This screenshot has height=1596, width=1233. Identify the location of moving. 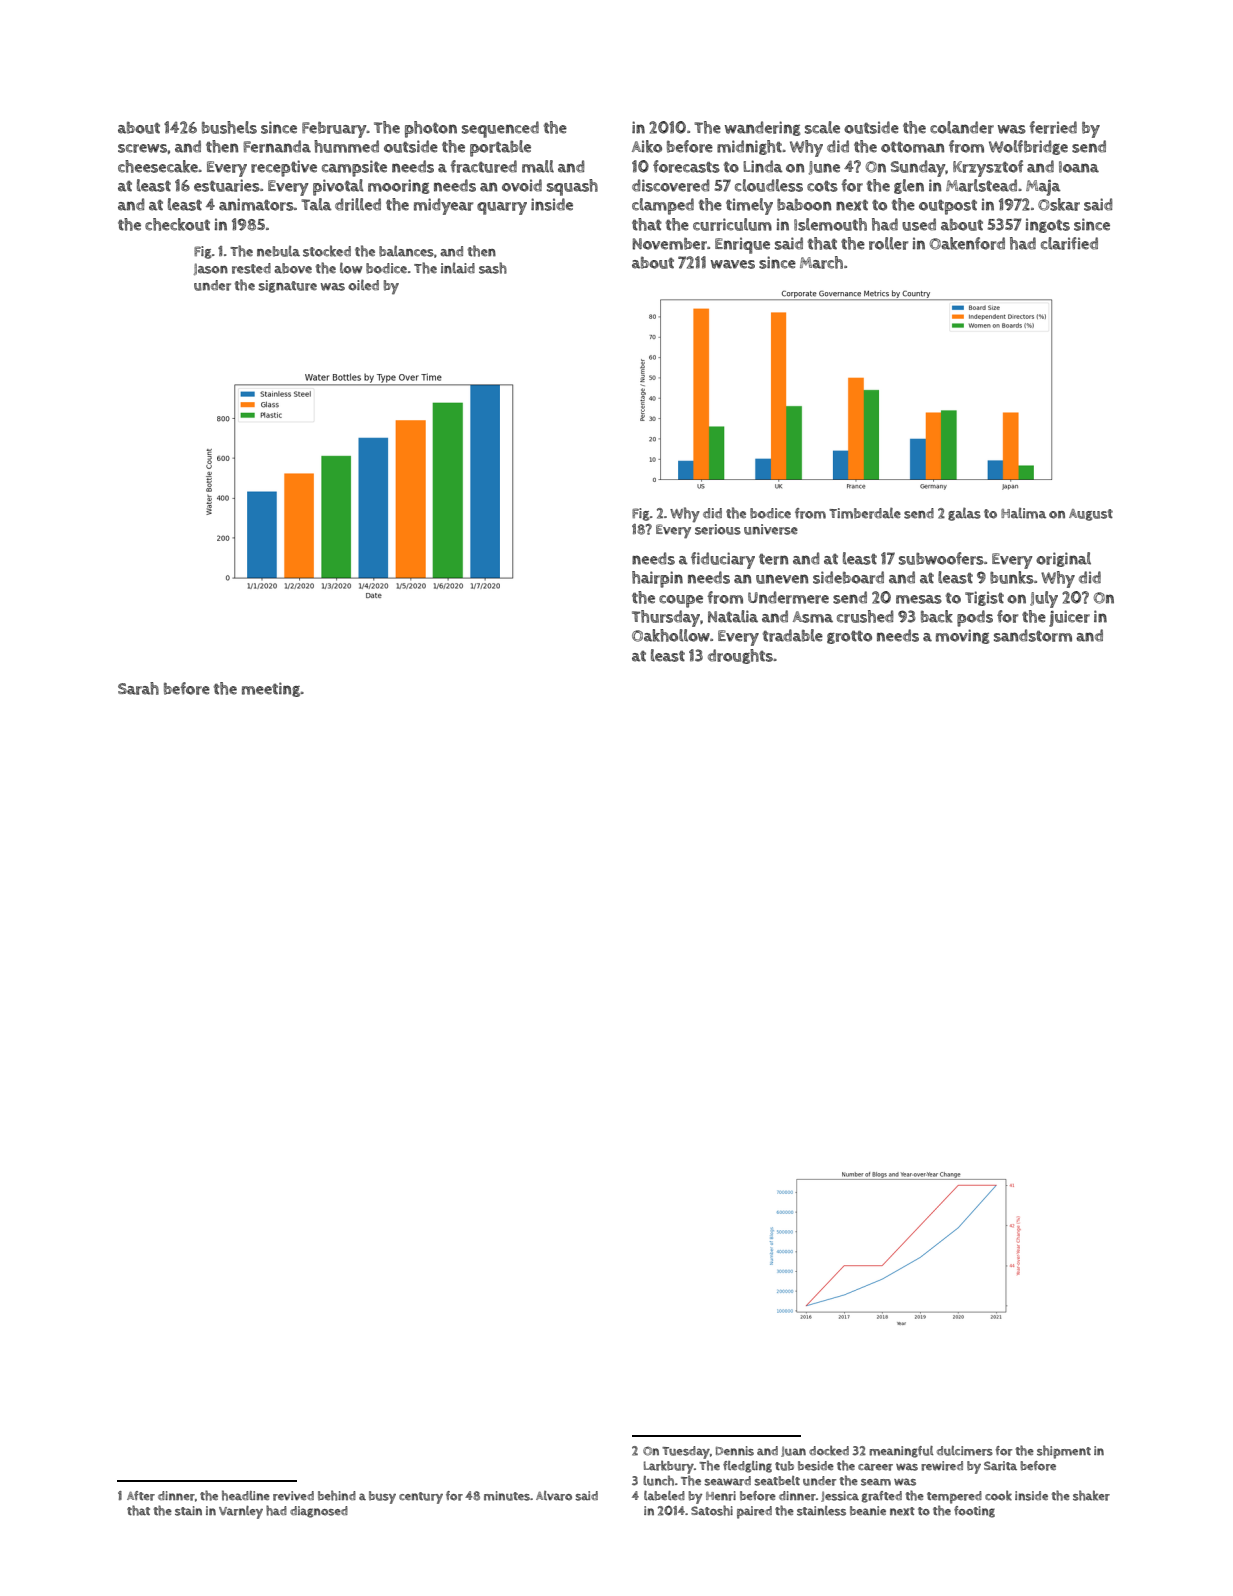
(962, 636).
